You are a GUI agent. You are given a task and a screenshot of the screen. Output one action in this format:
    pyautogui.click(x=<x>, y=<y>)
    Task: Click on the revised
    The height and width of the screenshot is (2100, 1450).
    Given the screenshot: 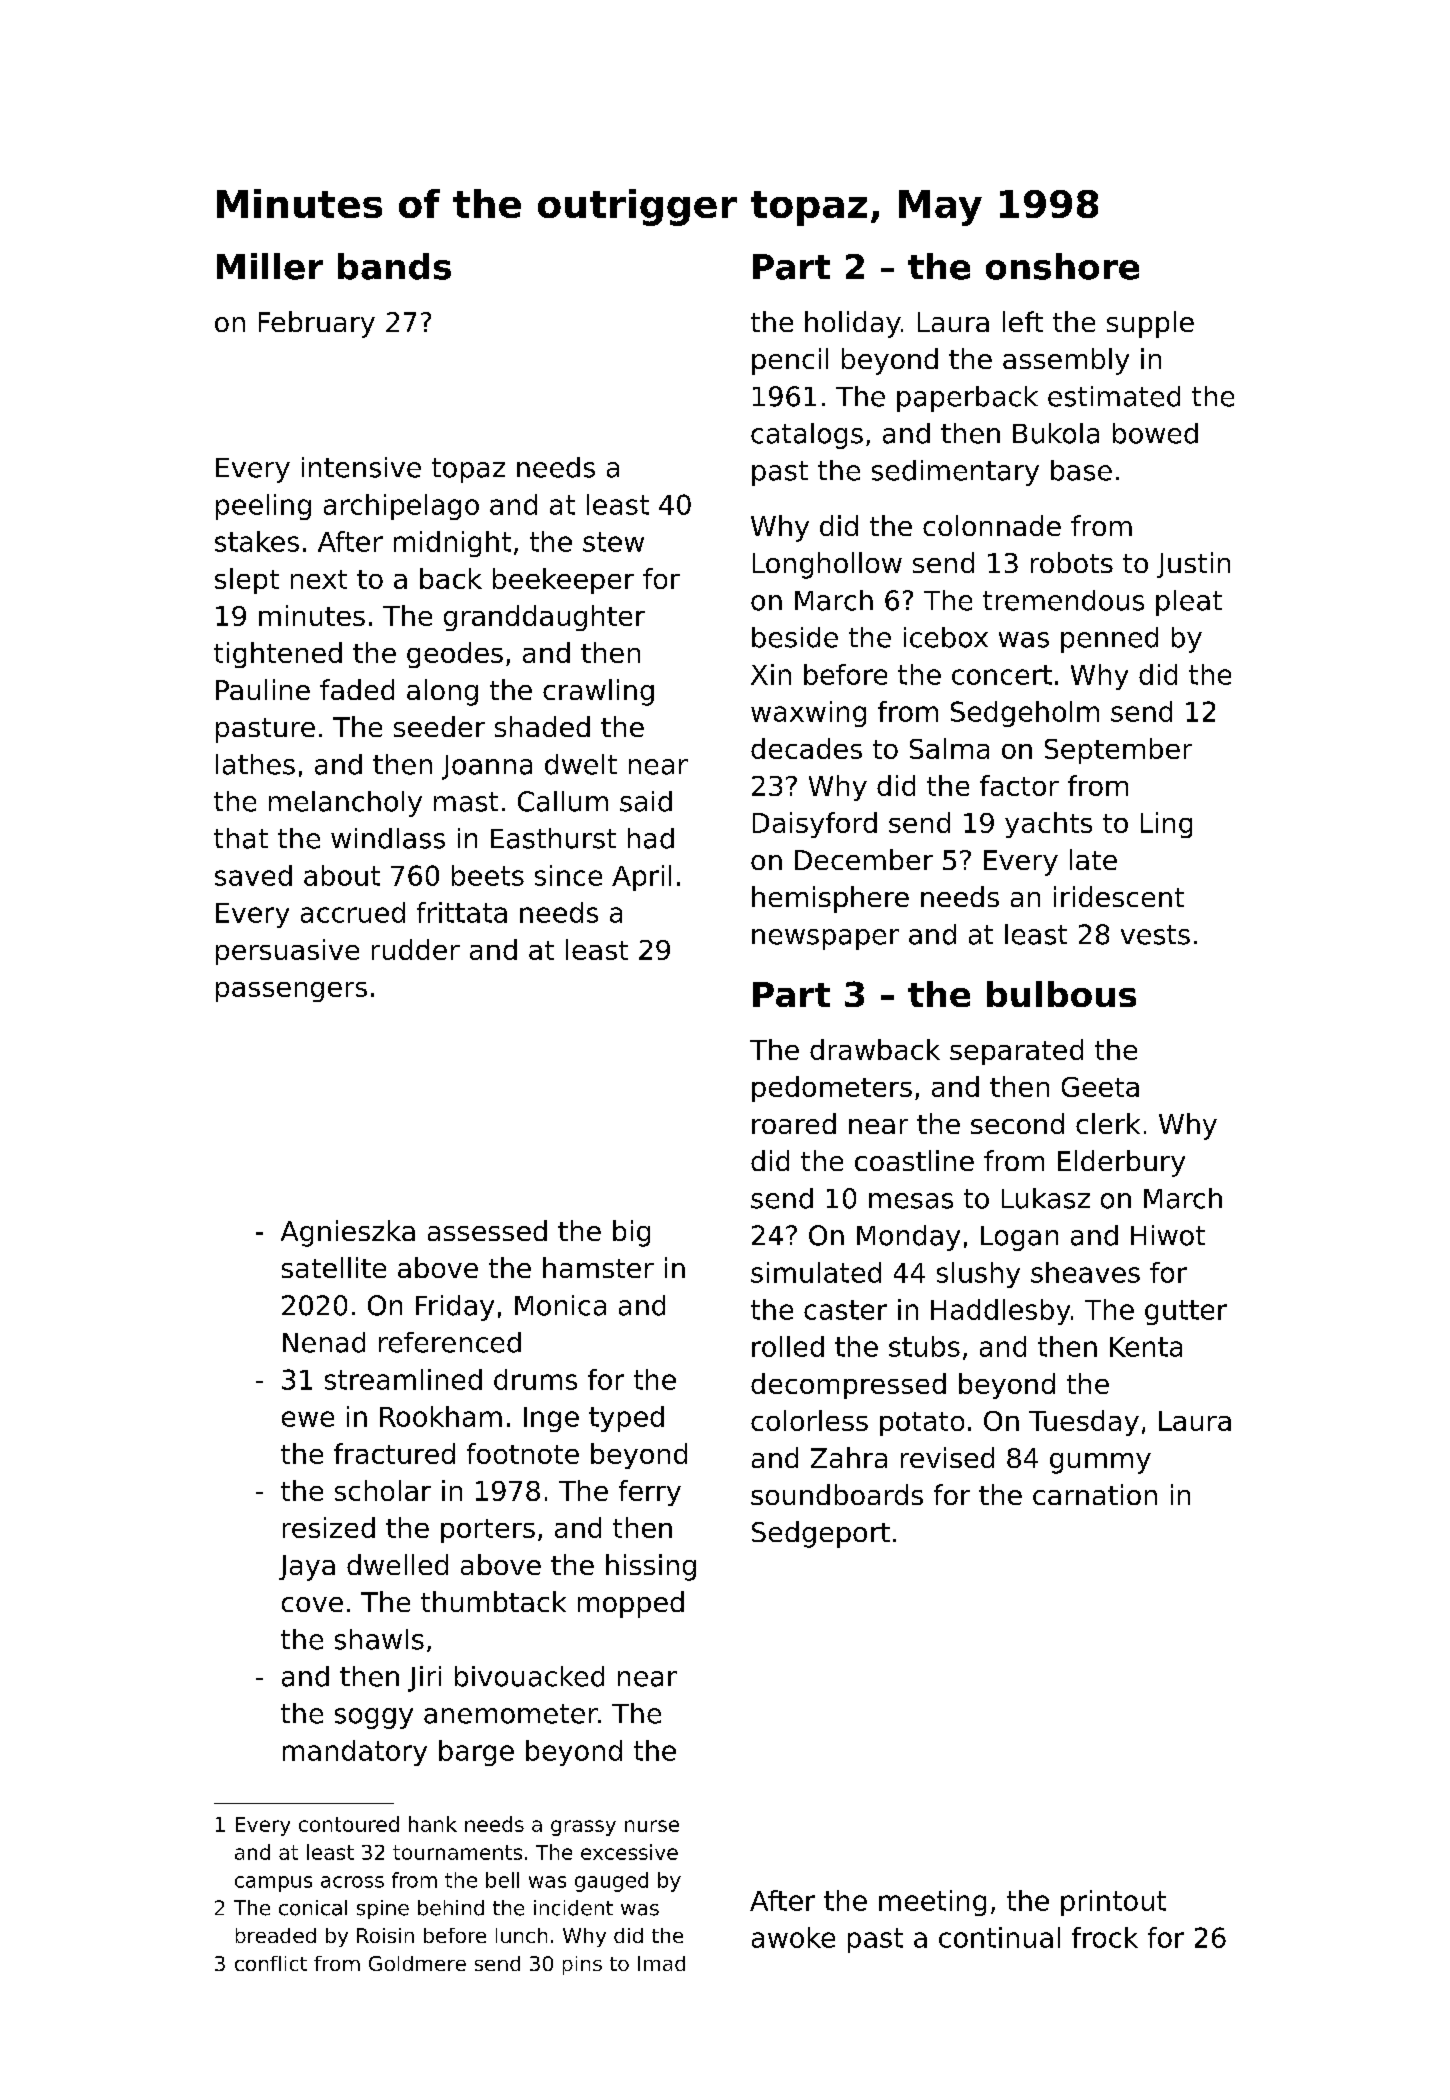 What is the action you would take?
    pyautogui.click(x=947, y=1457)
